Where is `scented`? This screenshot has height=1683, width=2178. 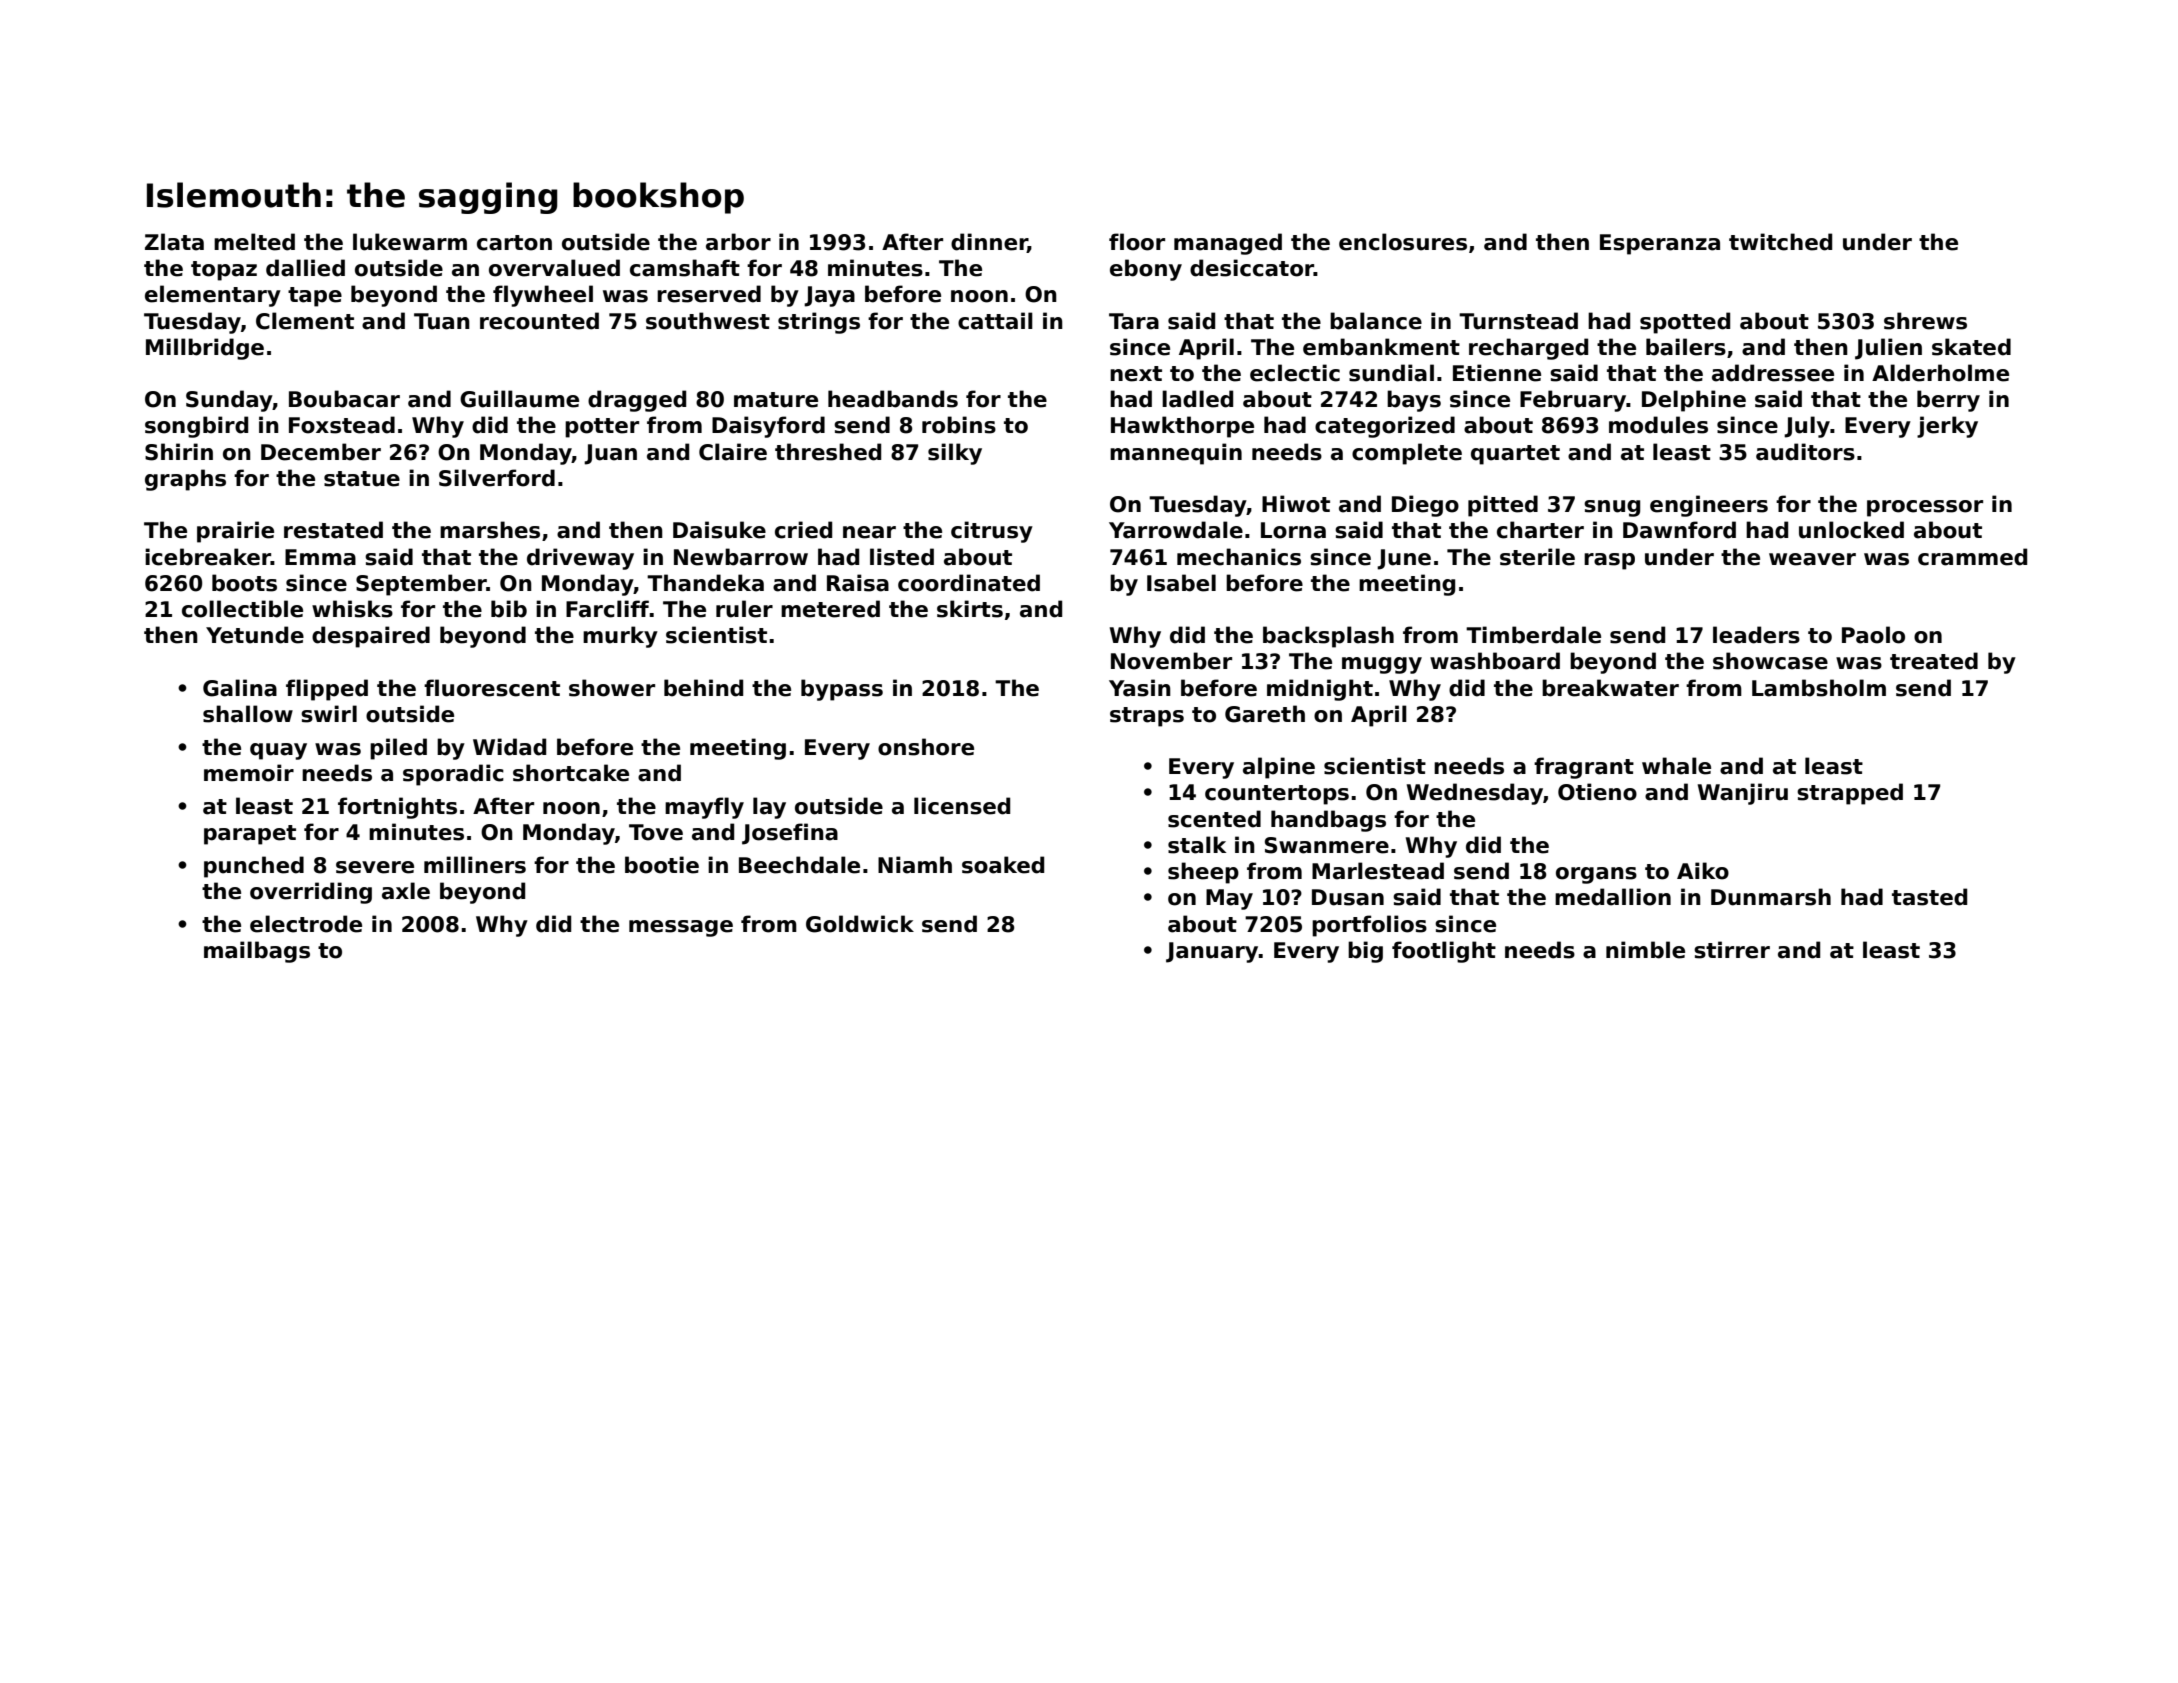 scented is located at coordinates (1214, 819).
